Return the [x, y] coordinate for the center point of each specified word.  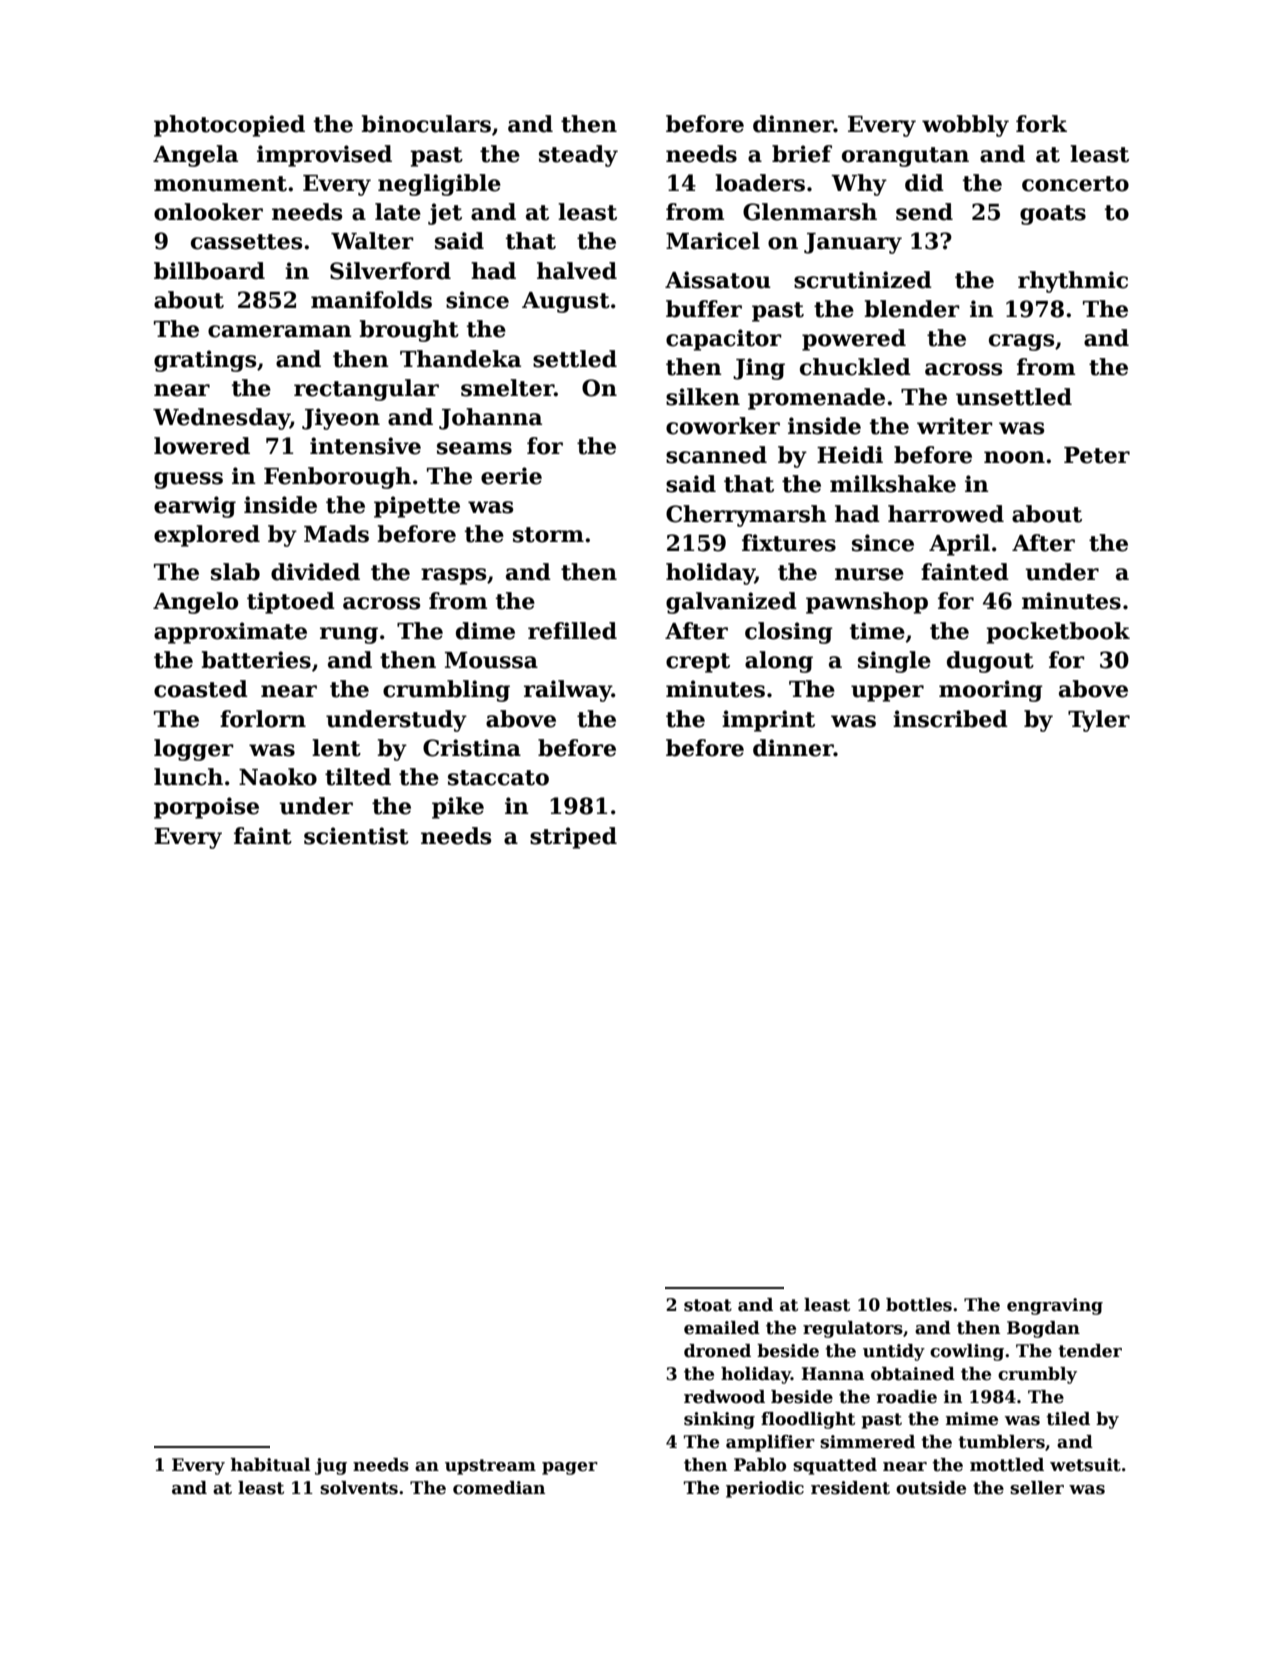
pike [458, 808]
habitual [270, 1465]
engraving [1055, 1306]
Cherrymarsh [746, 516]
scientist [356, 836]
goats [1053, 215]
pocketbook [1058, 633]
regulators [853, 1329]
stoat [708, 1305]
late [398, 212]
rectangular [366, 390]
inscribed [950, 719]
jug [331, 1466]
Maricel [713, 241]
